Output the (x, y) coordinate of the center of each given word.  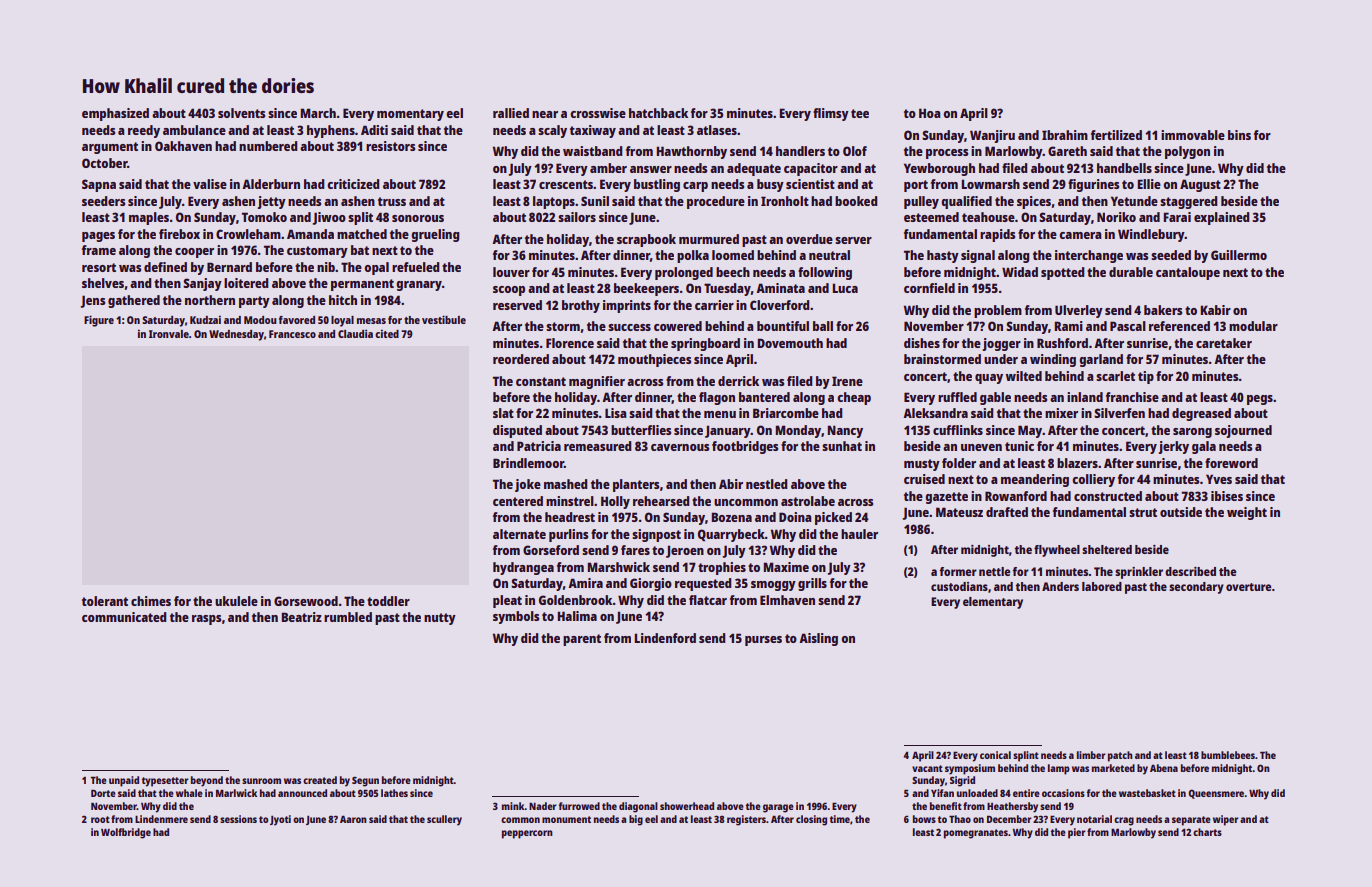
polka (693, 256)
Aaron (353, 819)
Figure (99, 321)
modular (1253, 326)
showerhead (687, 806)
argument (110, 148)
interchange (1089, 256)
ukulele (236, 601)
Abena (1164, 768)
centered (518, 501)
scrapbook (646, 240)
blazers (1077, 463)
